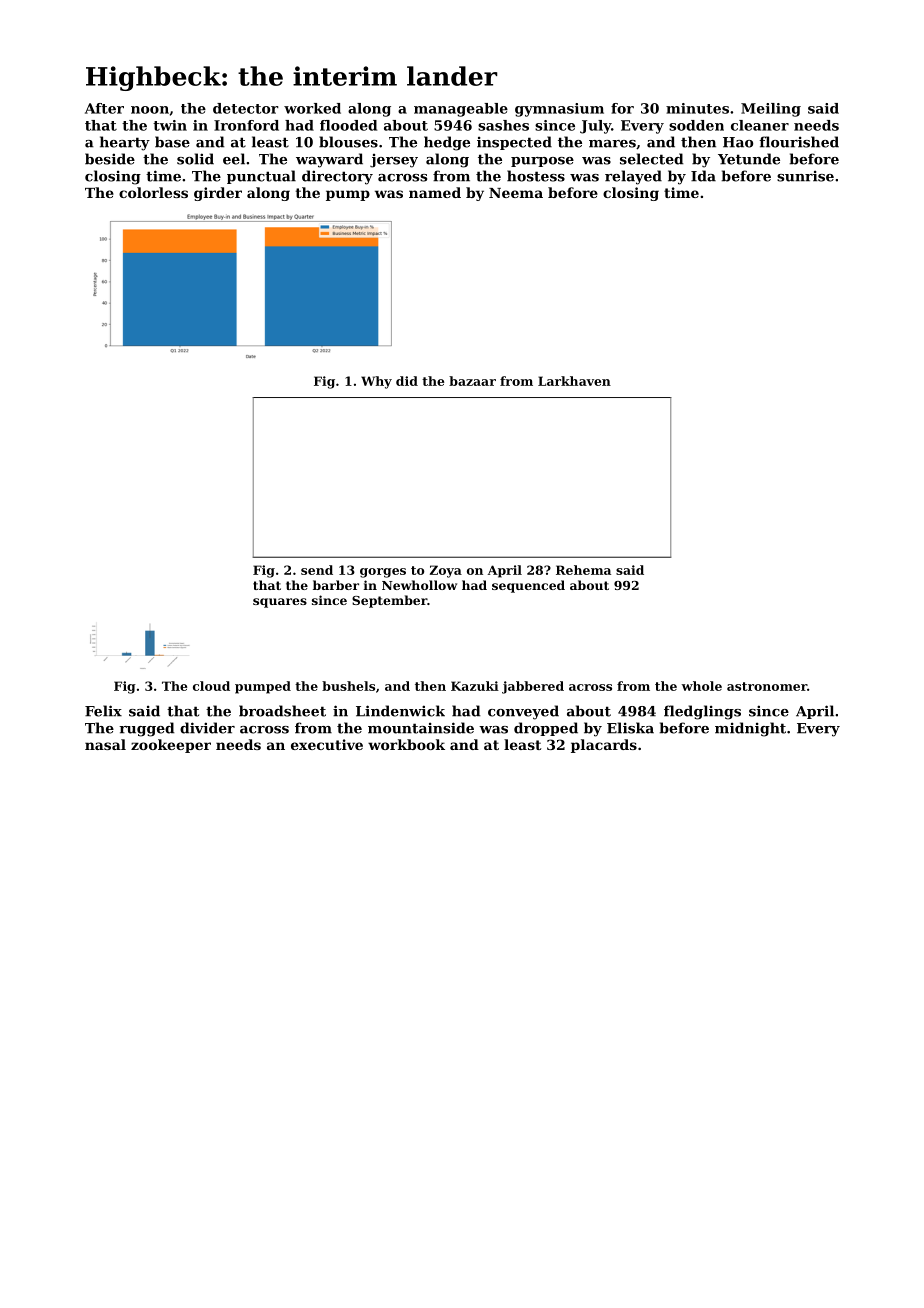  I want to click on Why, so click(376, 382).
